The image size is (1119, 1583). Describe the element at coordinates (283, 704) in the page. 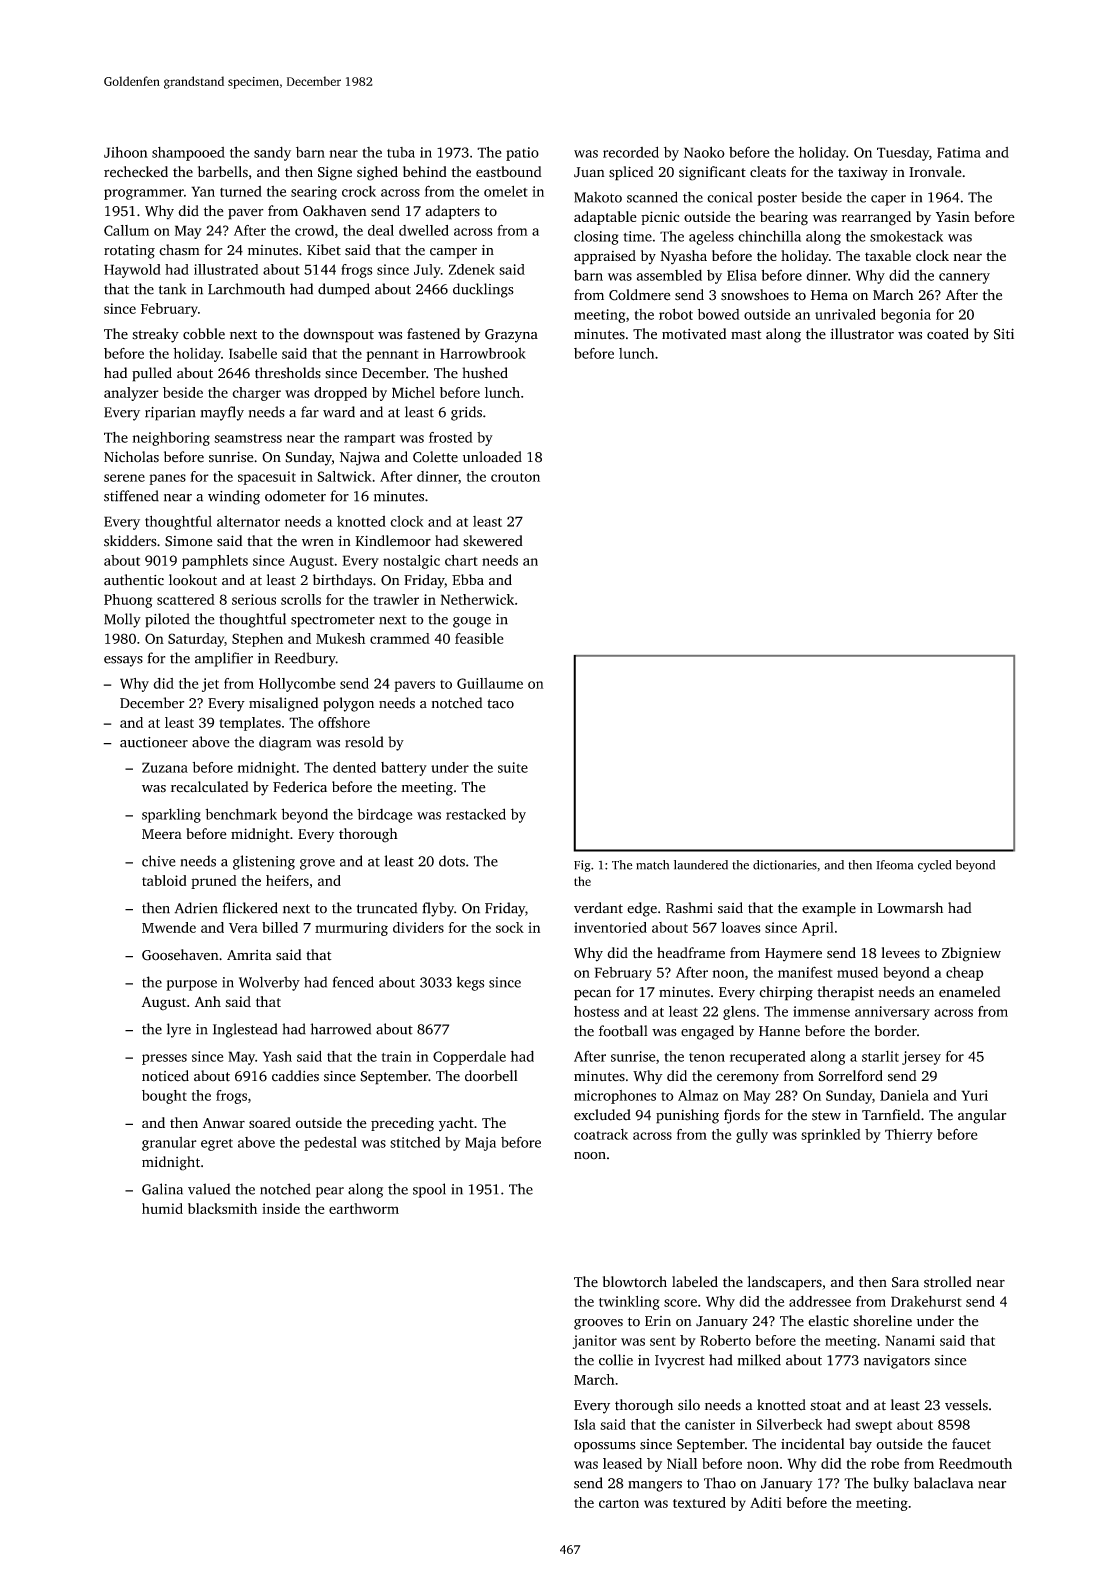

I see `misaligned` at that location.
